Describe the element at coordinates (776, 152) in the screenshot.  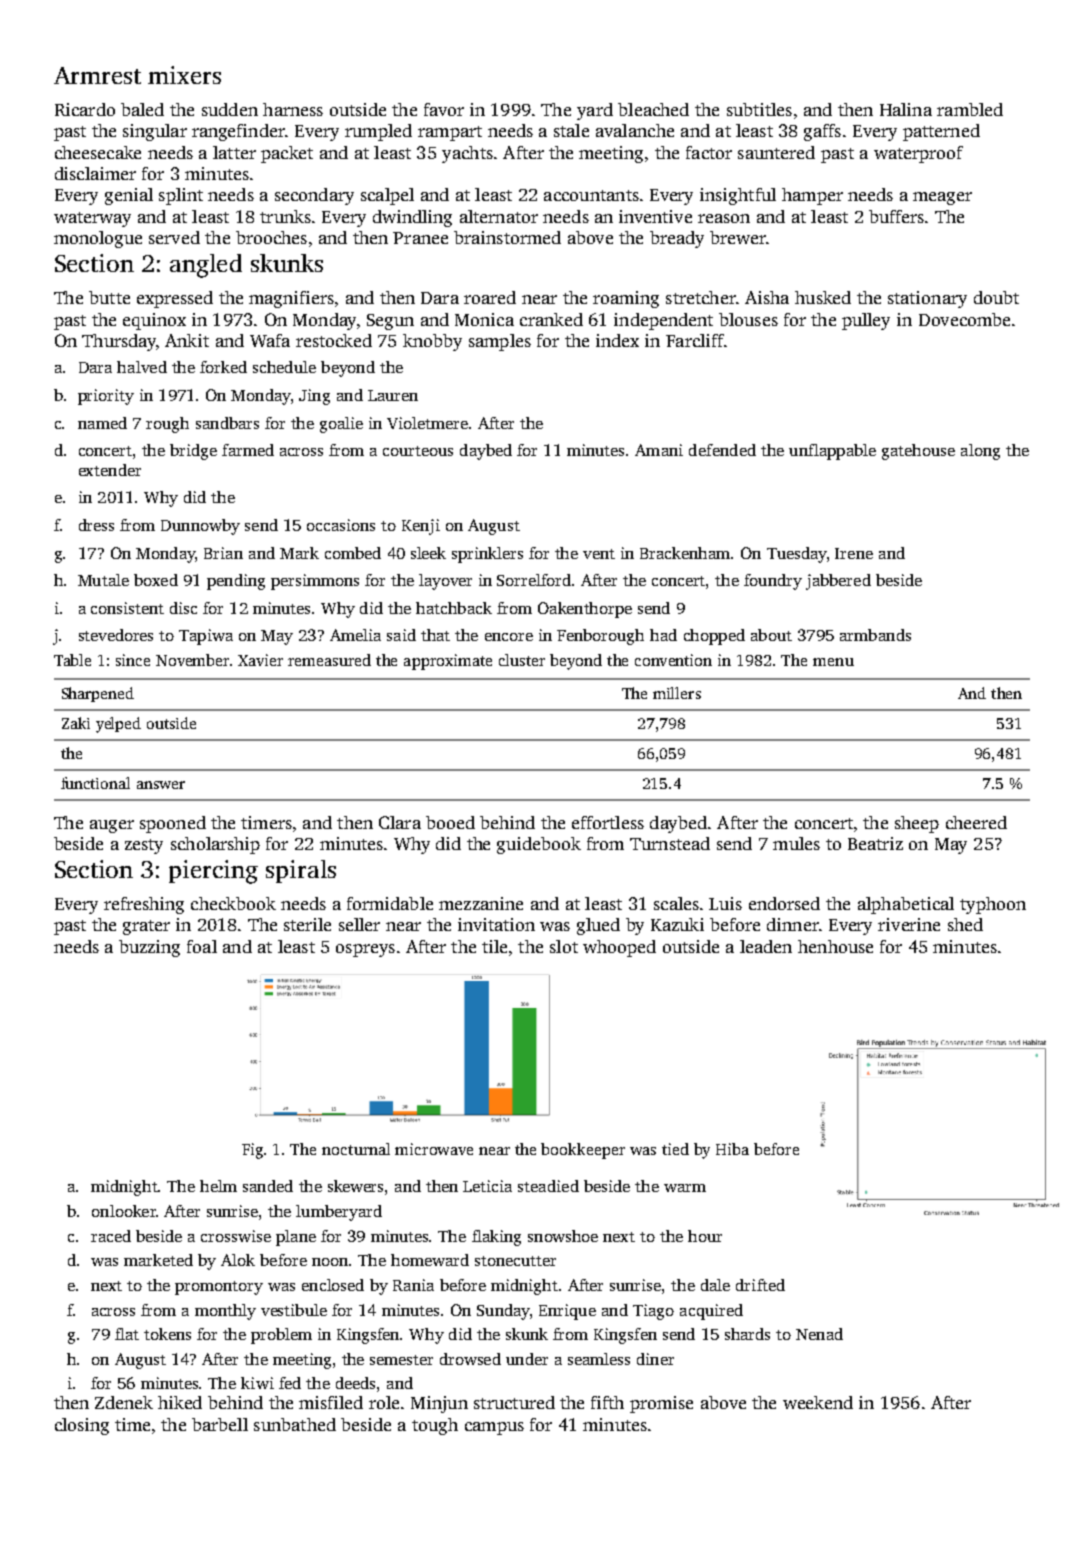
I see `sauntered` at that location.
